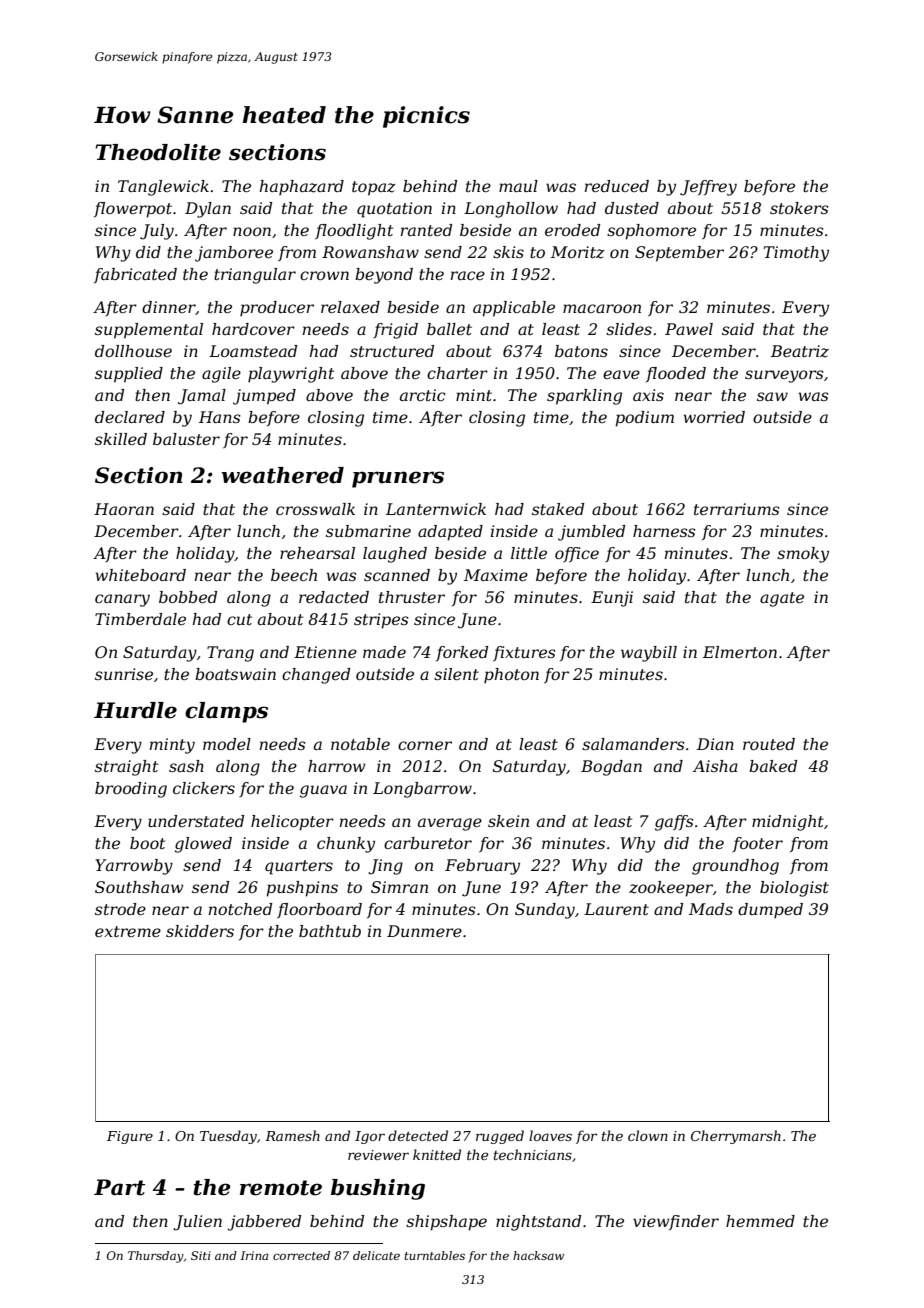  What do you see at coordinates (708, 188) in the screenshot?
I see `Jeffrey` at bounding box center [708, 188].
